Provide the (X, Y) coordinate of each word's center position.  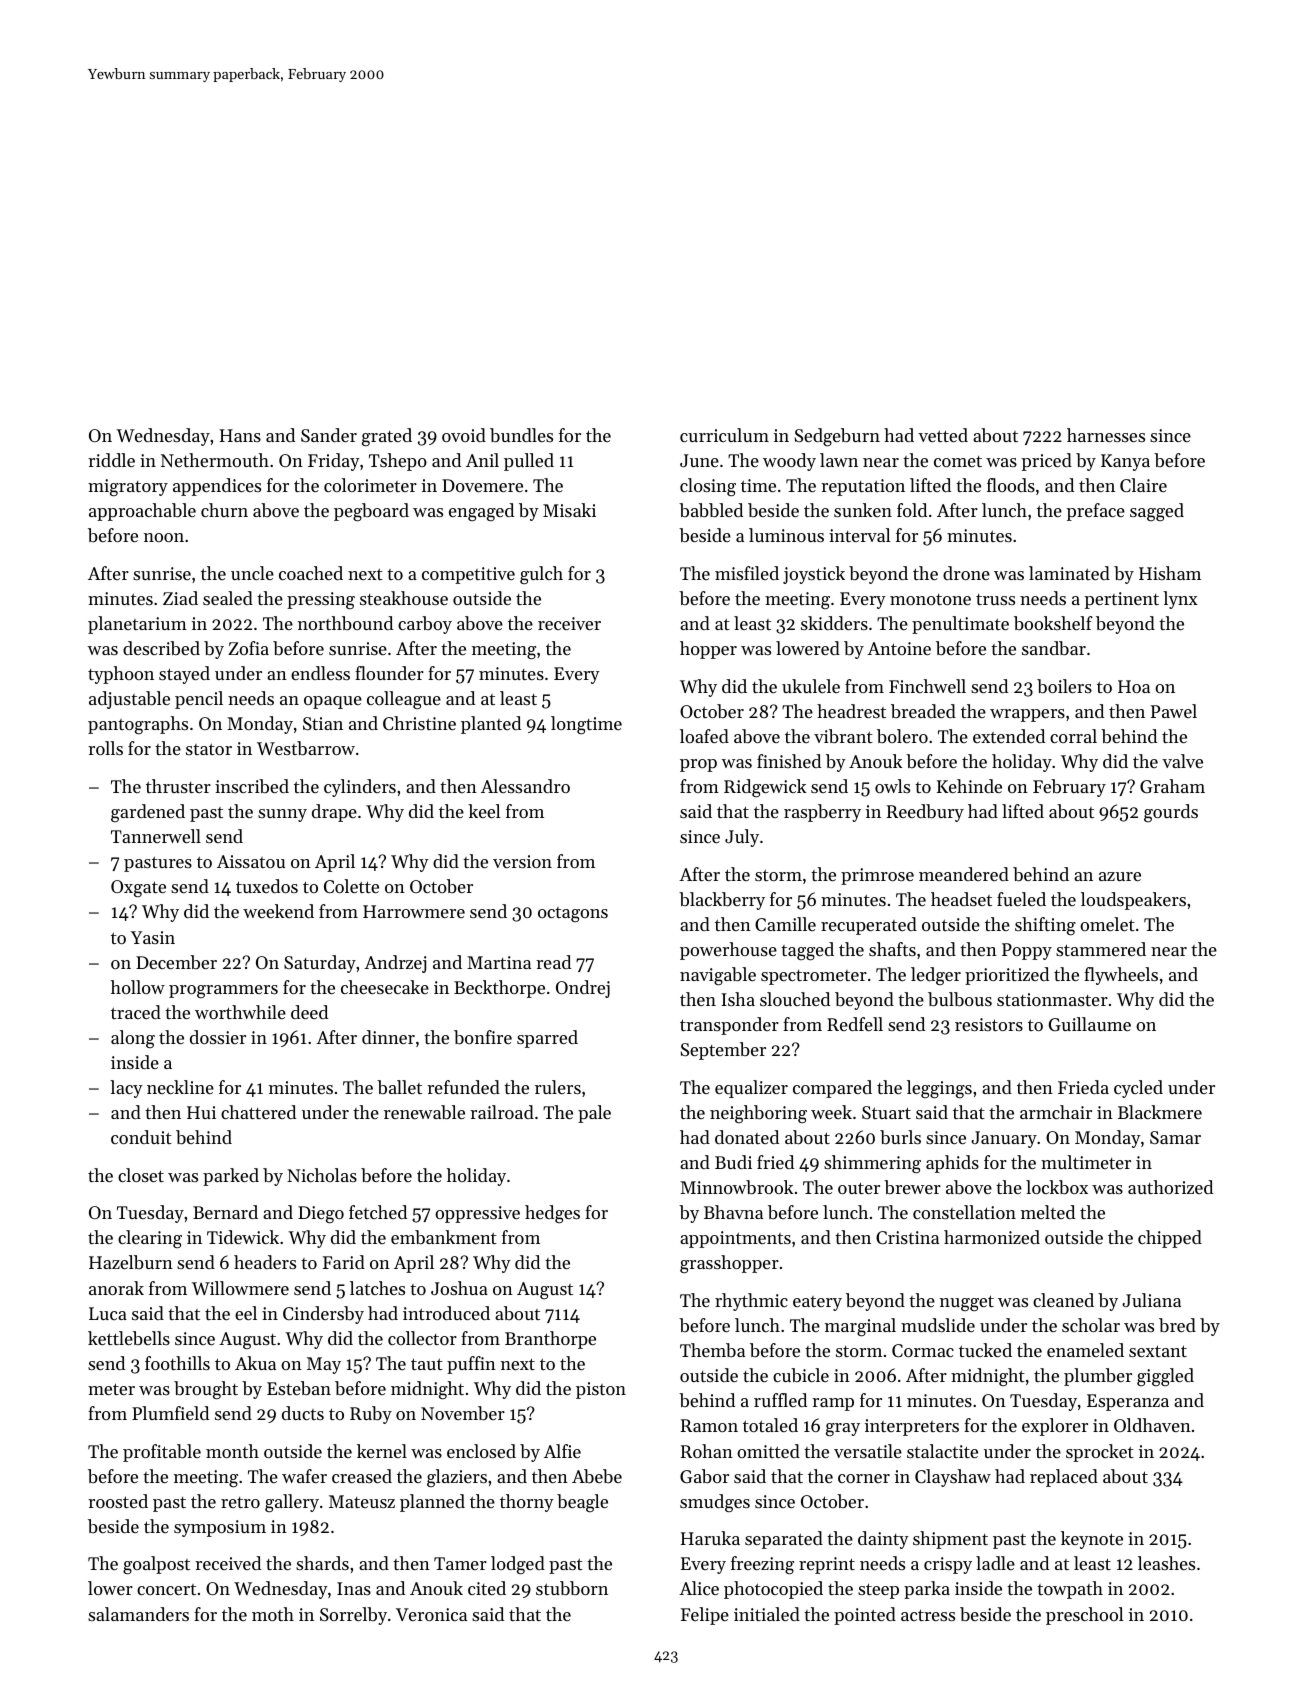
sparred (547, 1039)
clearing (150, 1239)
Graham (1172, 786)
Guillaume (1090, 1024)
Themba (712, 1350)
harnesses (1106, 435)
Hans (240, 435)
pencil (199, 700)
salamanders (138, 1614)
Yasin (153, 937)
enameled (1085, 1350)
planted (491, 725)
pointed (865, 1616)
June (699, 460)
